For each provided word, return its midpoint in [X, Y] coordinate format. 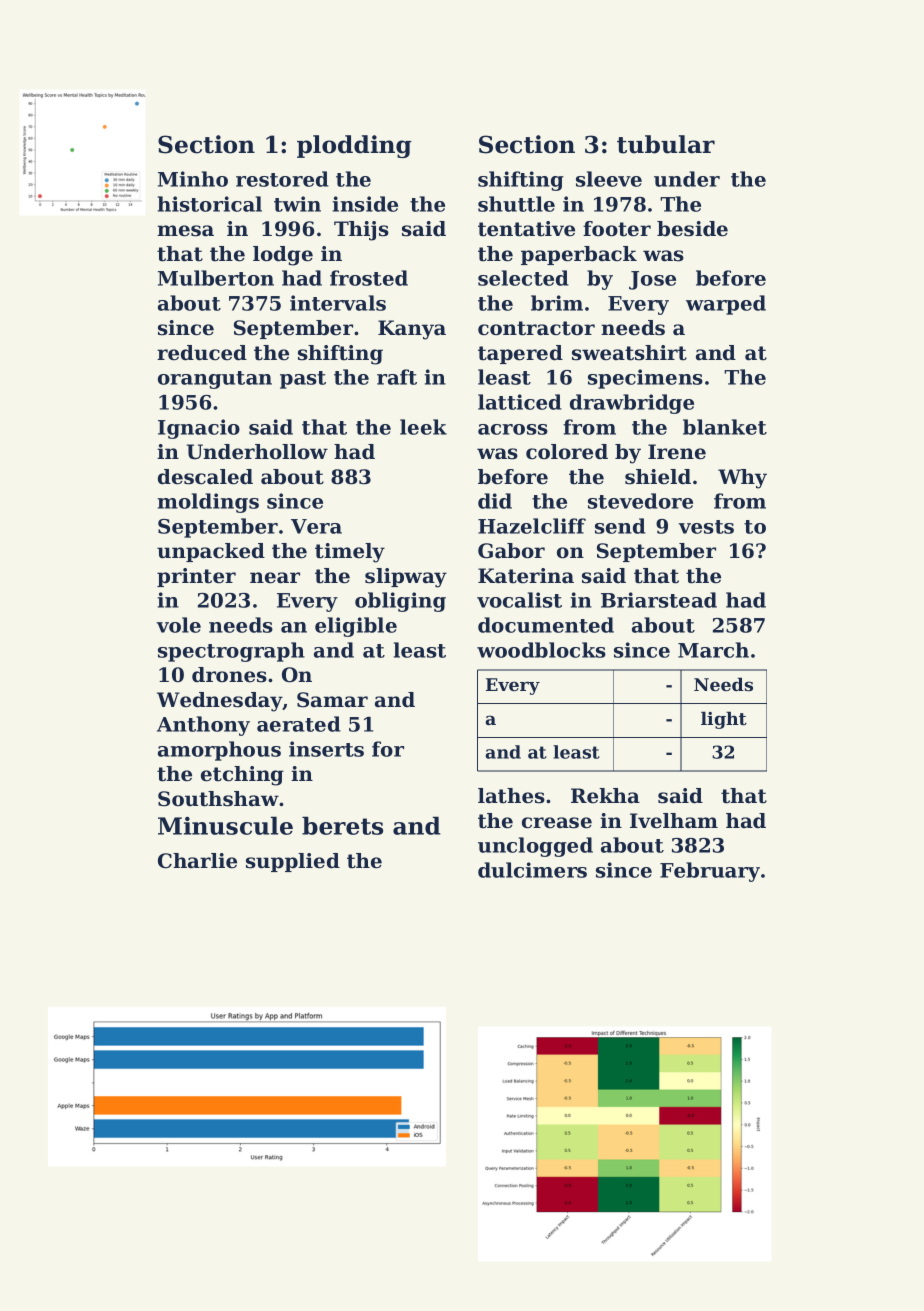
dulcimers [532, 870]
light [724, 720]
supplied [293, 862]
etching [242, 776]
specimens [645, 379]
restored [282, 179]
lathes [511, 796]
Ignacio [199, 429]
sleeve [609, 179]
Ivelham [674, 821]
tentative [526, 229]
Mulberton [216, 278]
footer [617, 229]
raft [397, 377]
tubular [666, 144]
